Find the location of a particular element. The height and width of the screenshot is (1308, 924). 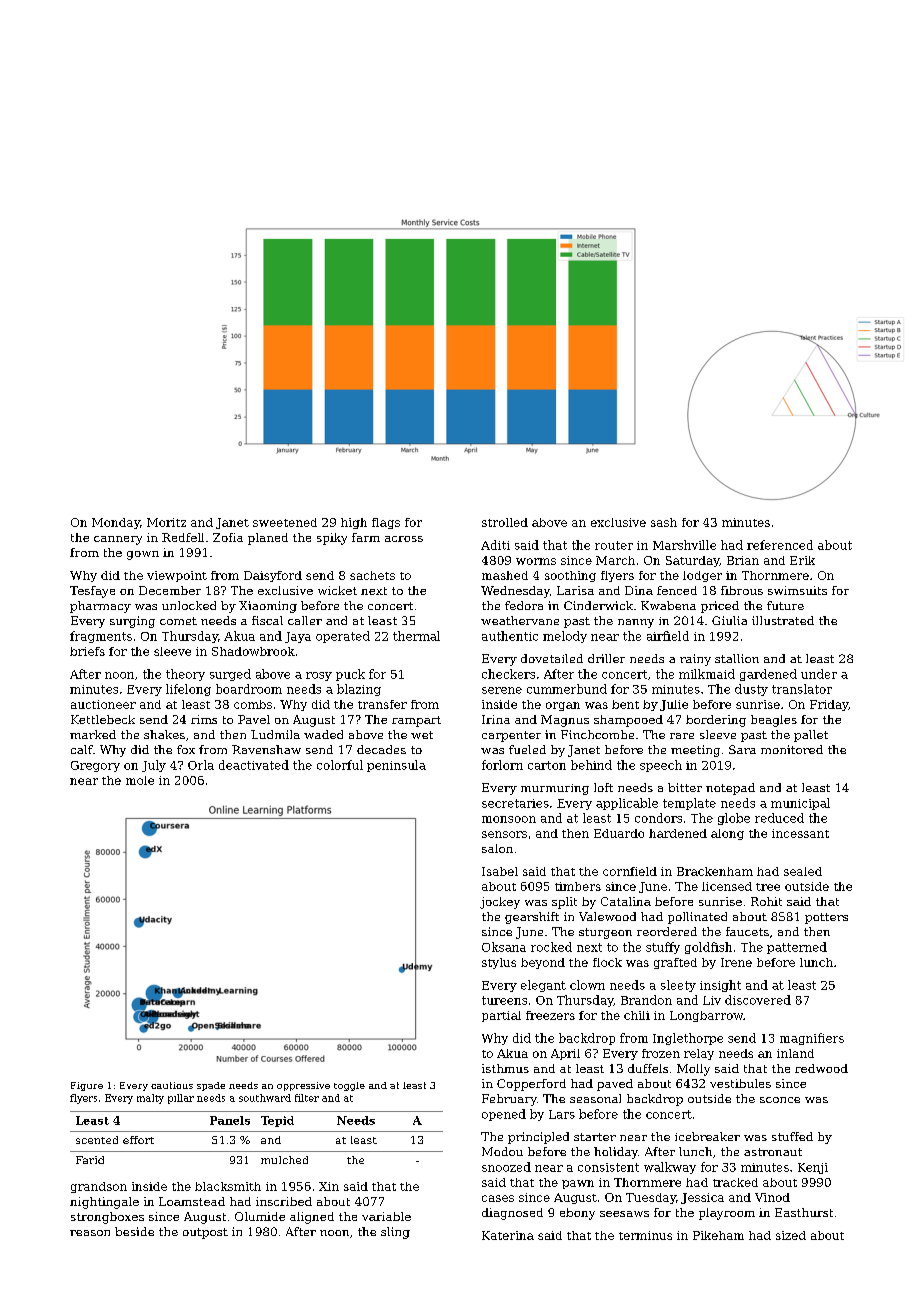

referenced is located at coordinates (780, 545).
